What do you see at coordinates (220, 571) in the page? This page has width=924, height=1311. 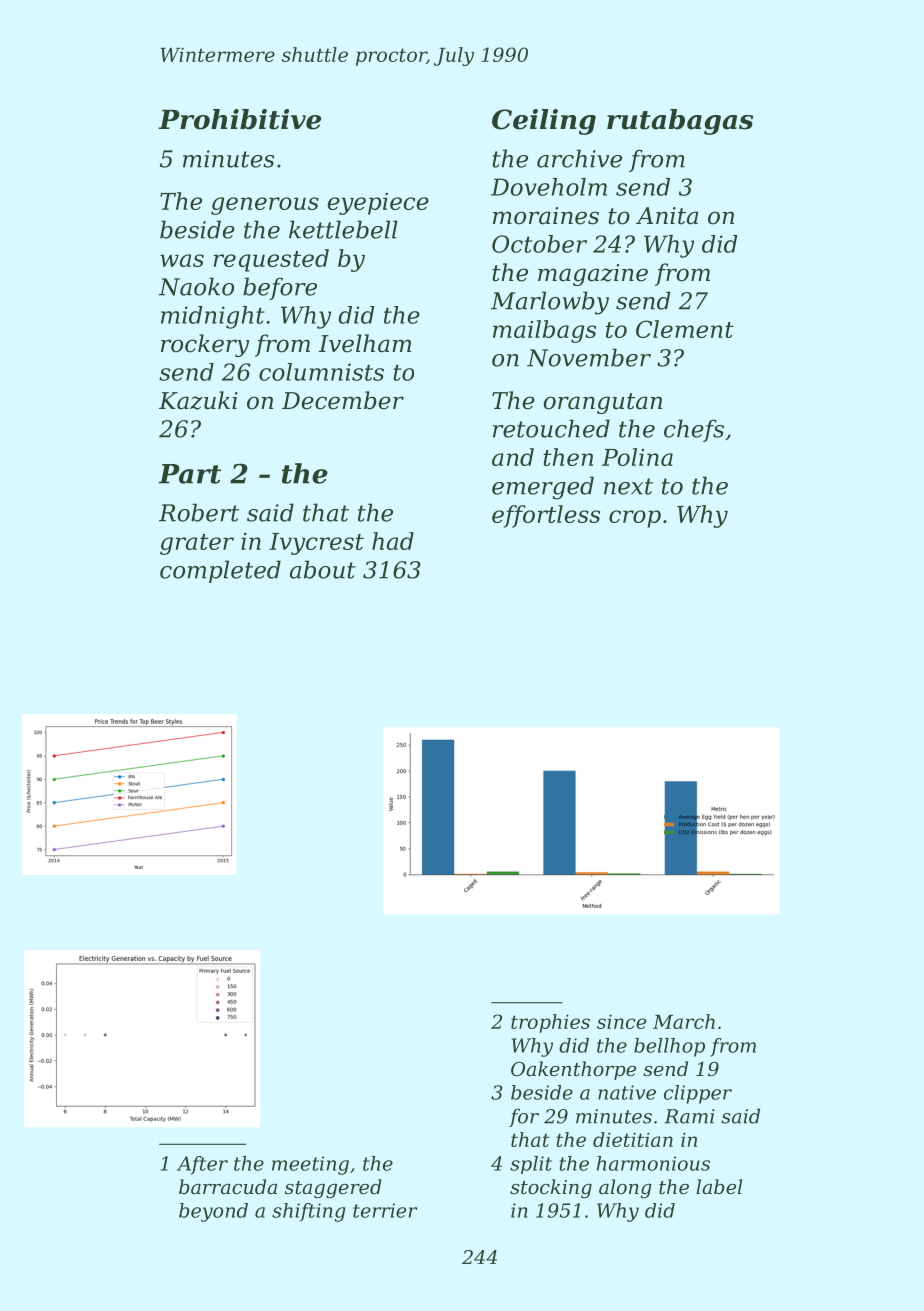 I see `completed` at bounding box center [220, 571].
